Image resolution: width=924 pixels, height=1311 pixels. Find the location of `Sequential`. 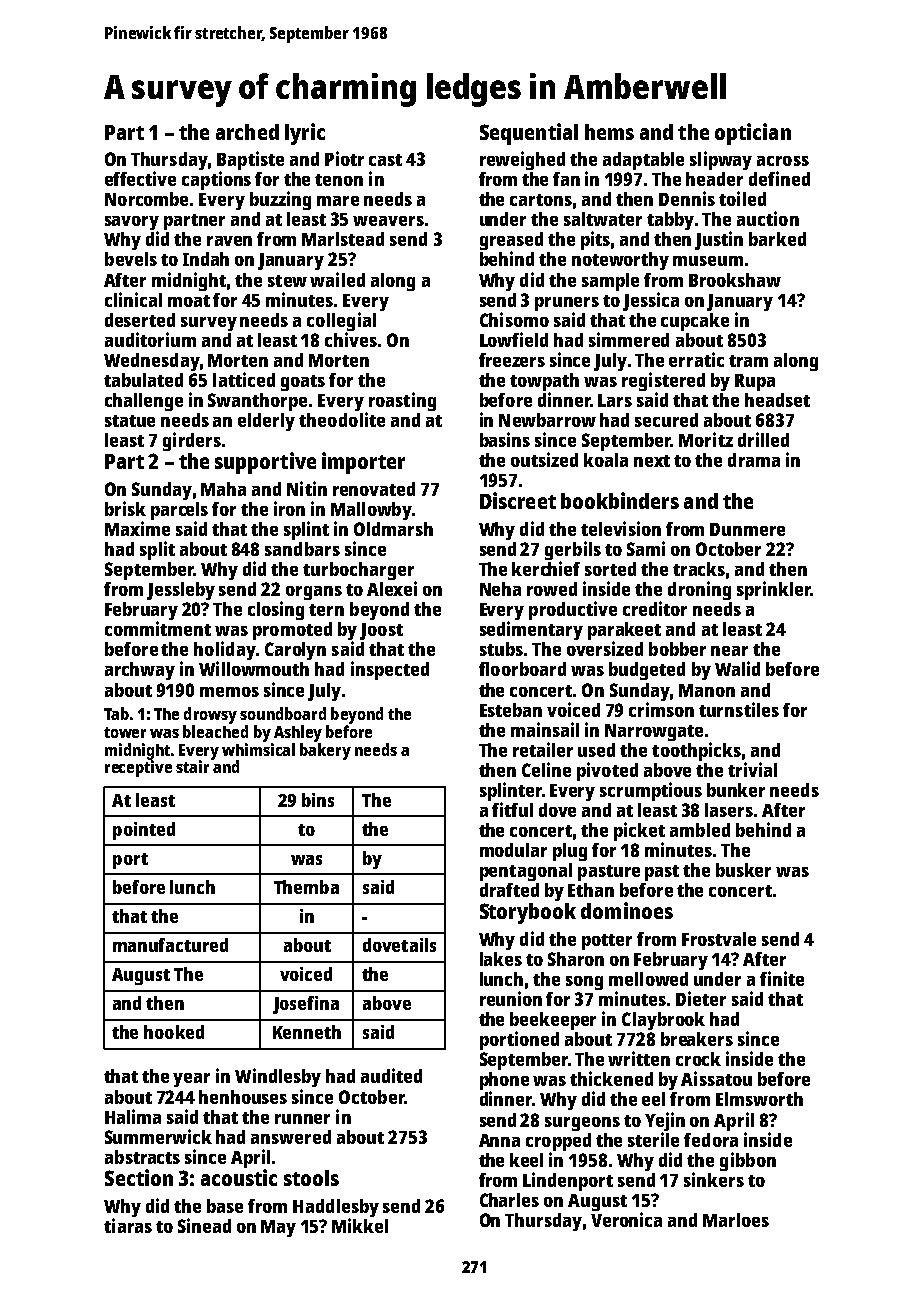

Sequential is located at coordinates (529, 134).
